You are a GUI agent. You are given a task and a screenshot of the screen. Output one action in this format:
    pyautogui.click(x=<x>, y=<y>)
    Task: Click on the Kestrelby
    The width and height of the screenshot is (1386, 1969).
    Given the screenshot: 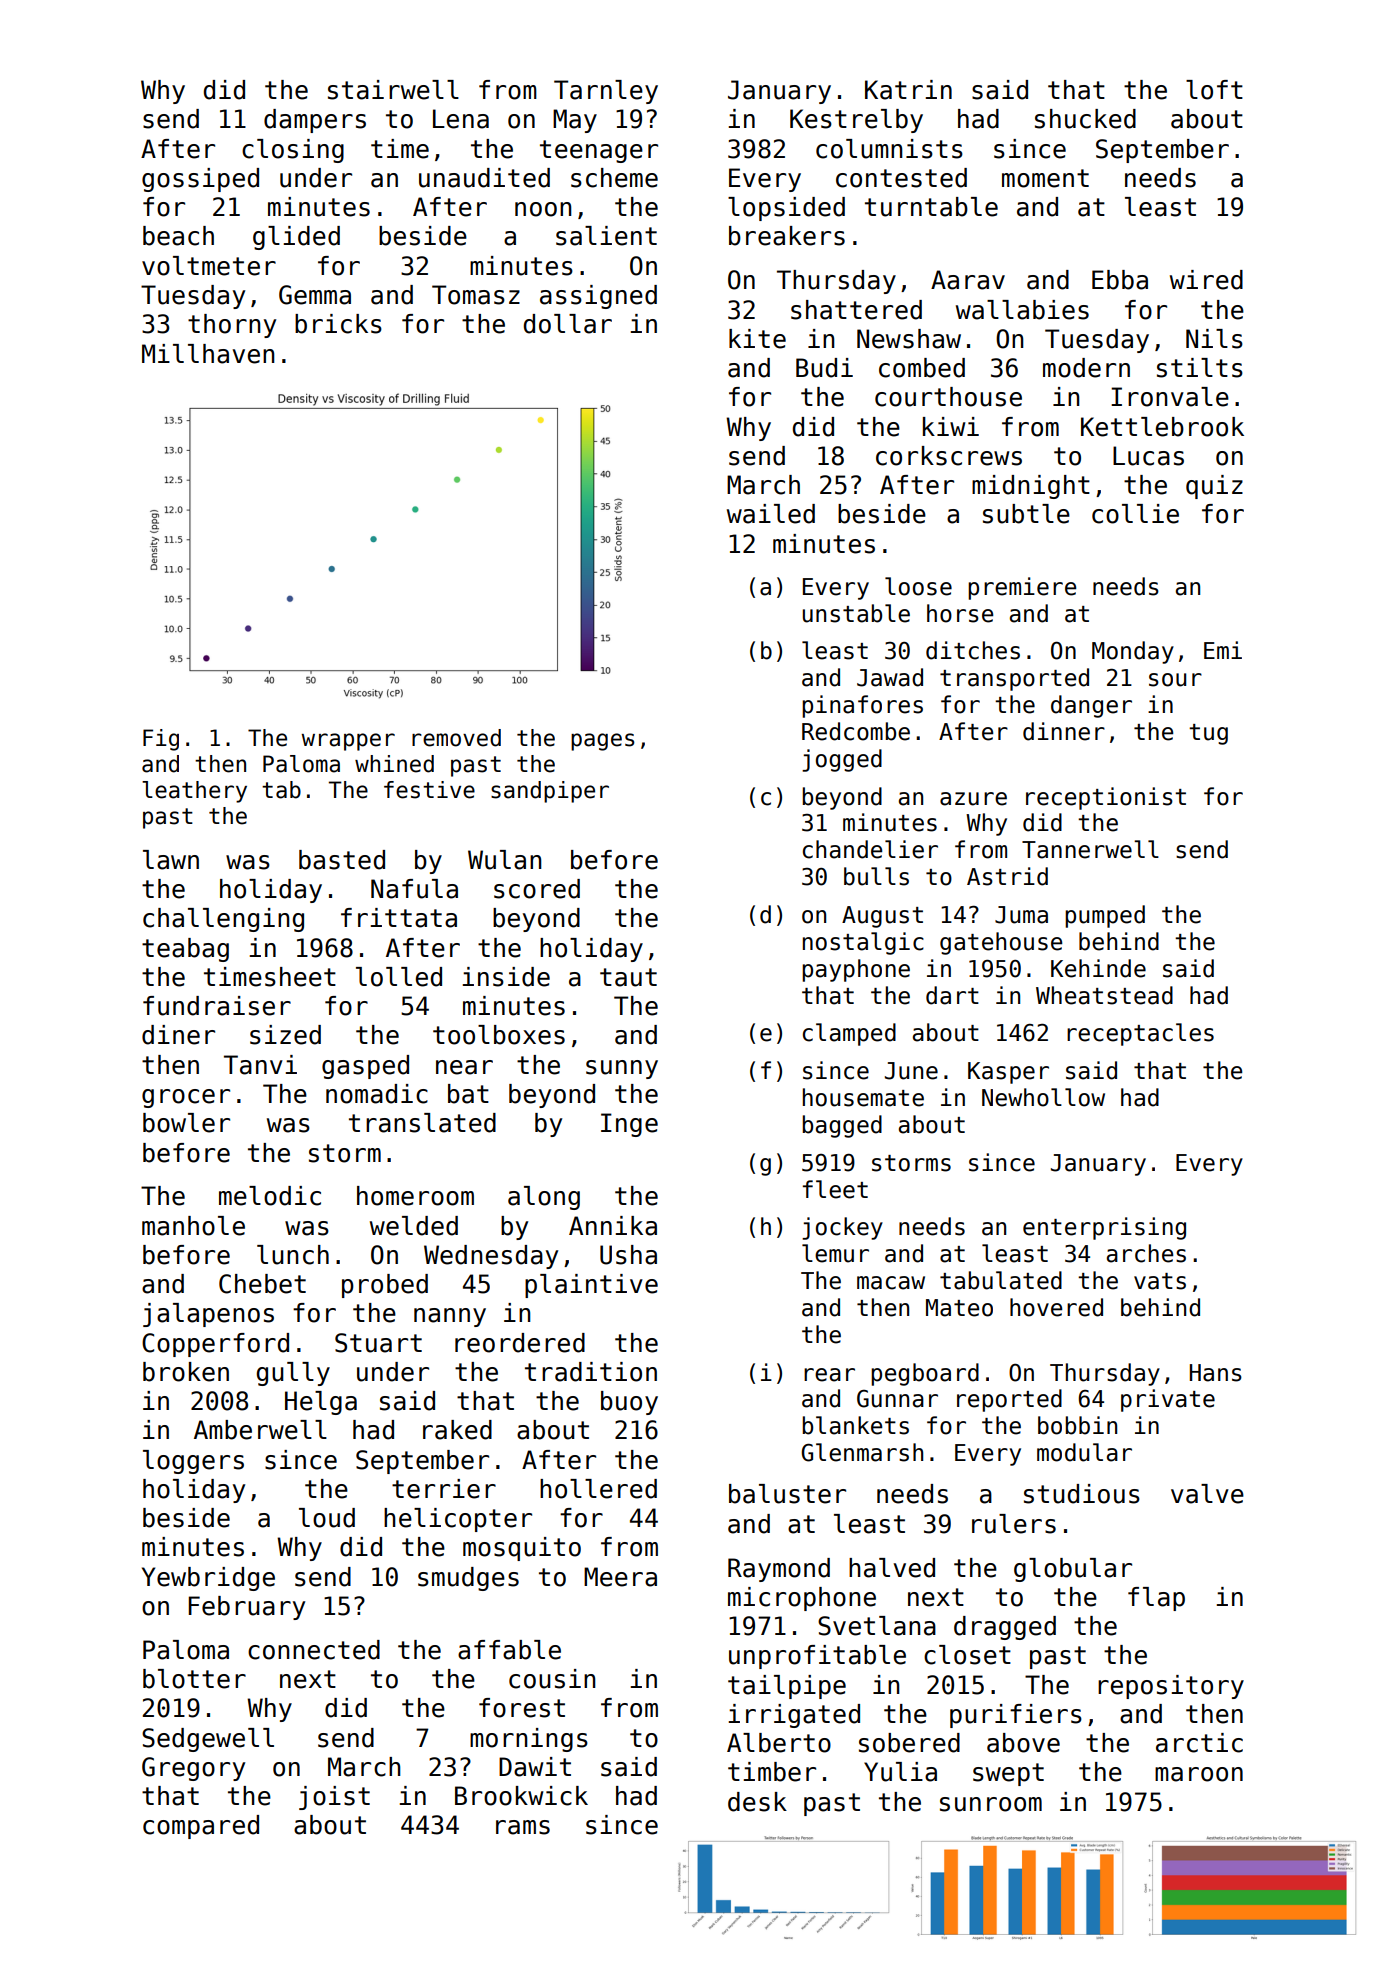 What is the action you would take?
    pyautogui.click(x=856, y=121)
